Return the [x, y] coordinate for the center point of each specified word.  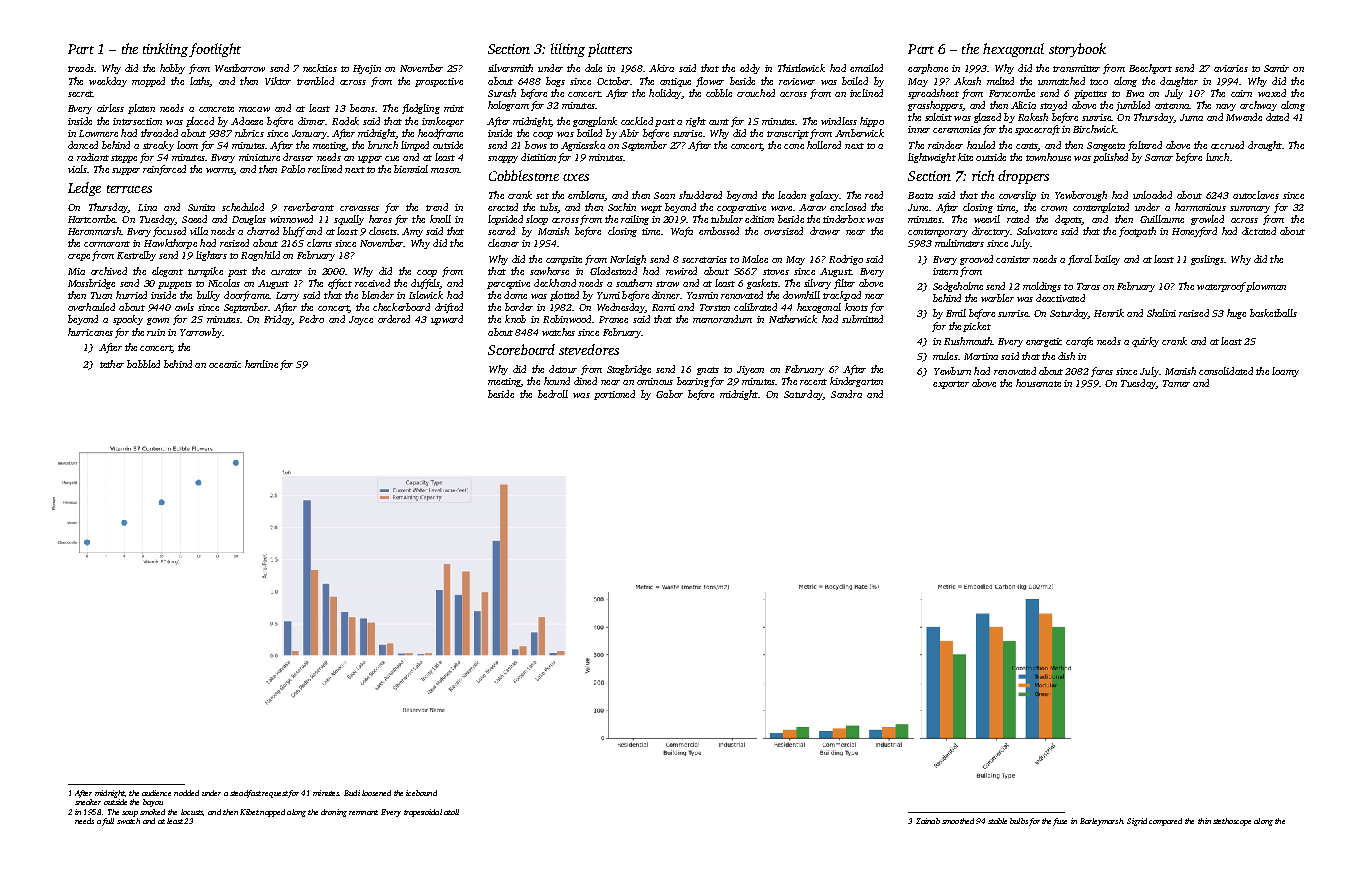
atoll [451, 812]
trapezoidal [423, 813]
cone [794, 146]
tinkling [165, 50]
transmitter [1076, 68]
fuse [1060, 822]
